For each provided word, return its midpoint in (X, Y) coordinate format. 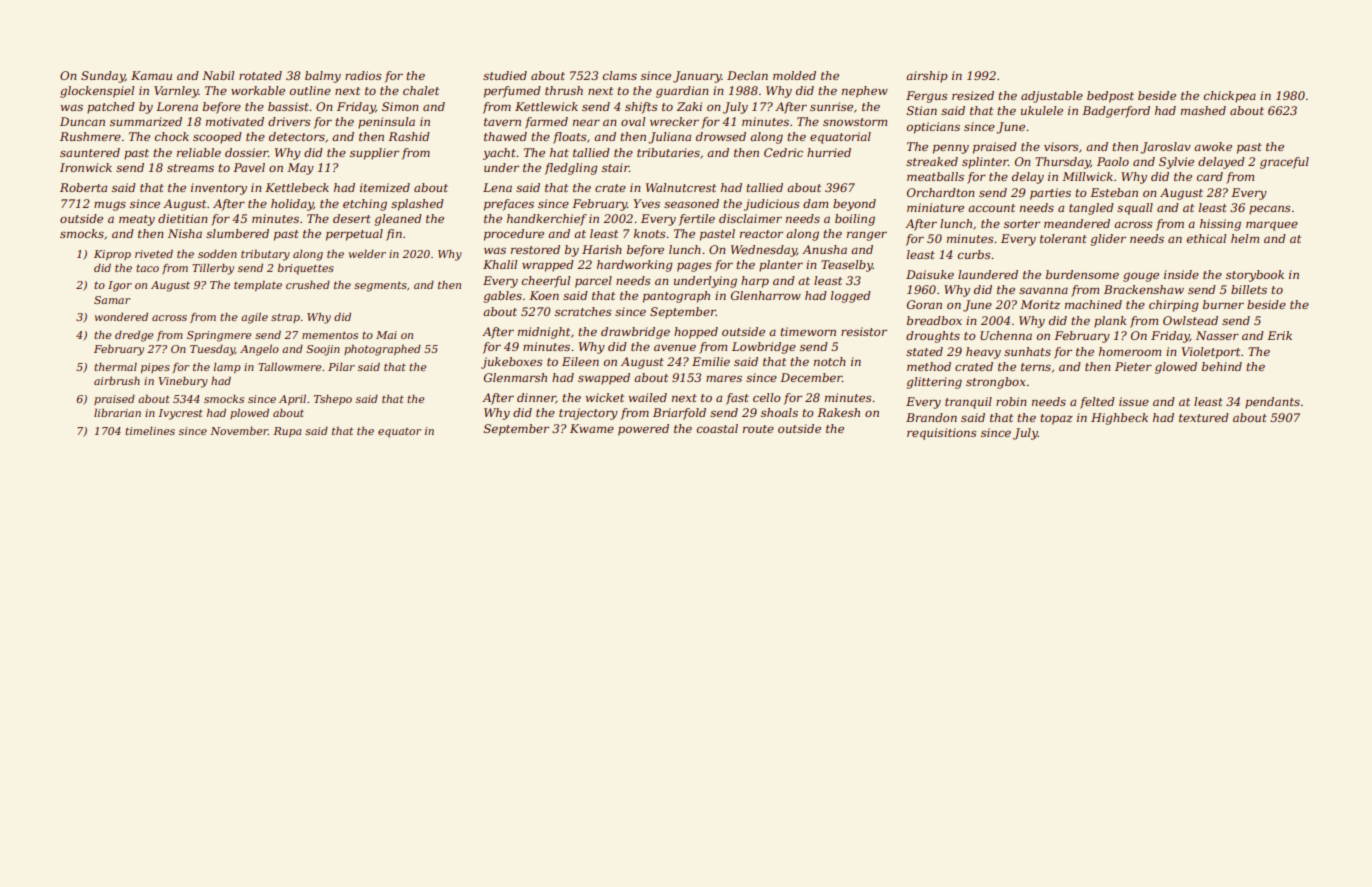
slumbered (237, 233)
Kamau (151, 75)
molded (794, 75)
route (758, 429)
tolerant (1063, 238)
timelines (150, 431)
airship (927, 77)
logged (851, 297)
